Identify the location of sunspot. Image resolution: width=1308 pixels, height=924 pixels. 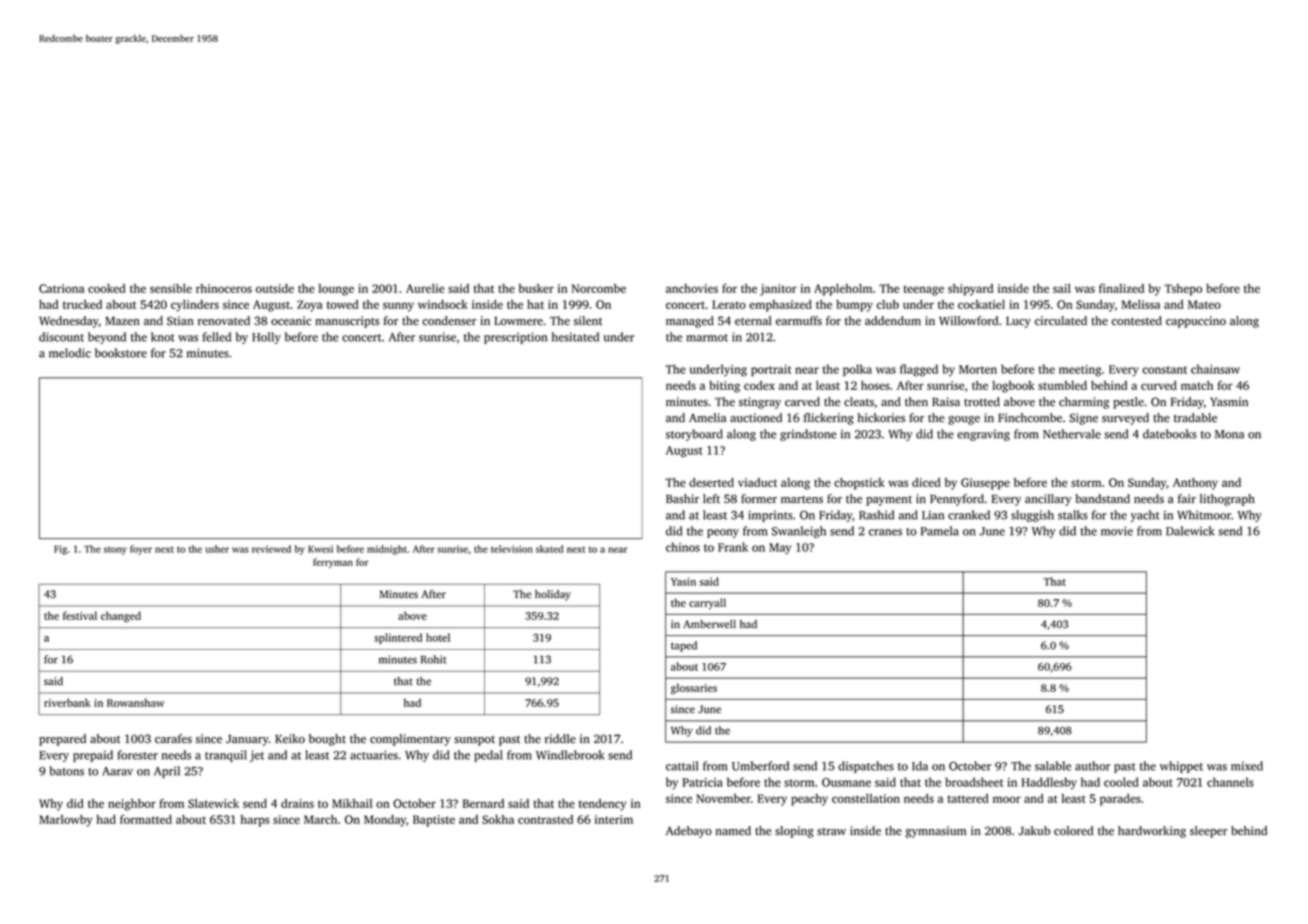
(474, 741).
